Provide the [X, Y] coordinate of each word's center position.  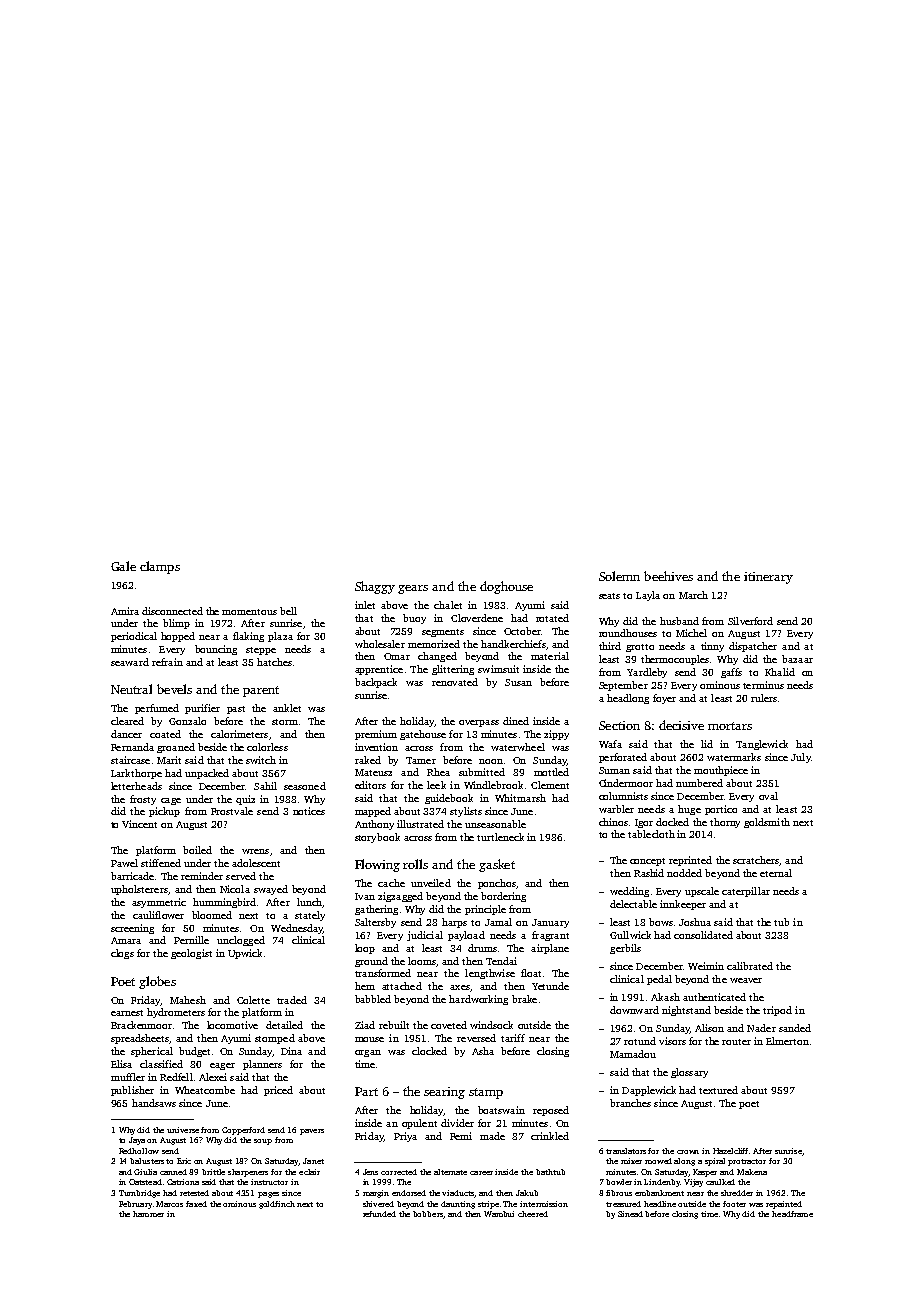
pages [268, 1195]
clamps [160, 567]
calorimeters [239, 734]
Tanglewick [762, 745]
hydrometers [176, 1013]
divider [457, 1123]
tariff [513, 1038]
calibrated [750, 966]
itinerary [768, 578]
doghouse [506, 587]
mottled [551, 772]
